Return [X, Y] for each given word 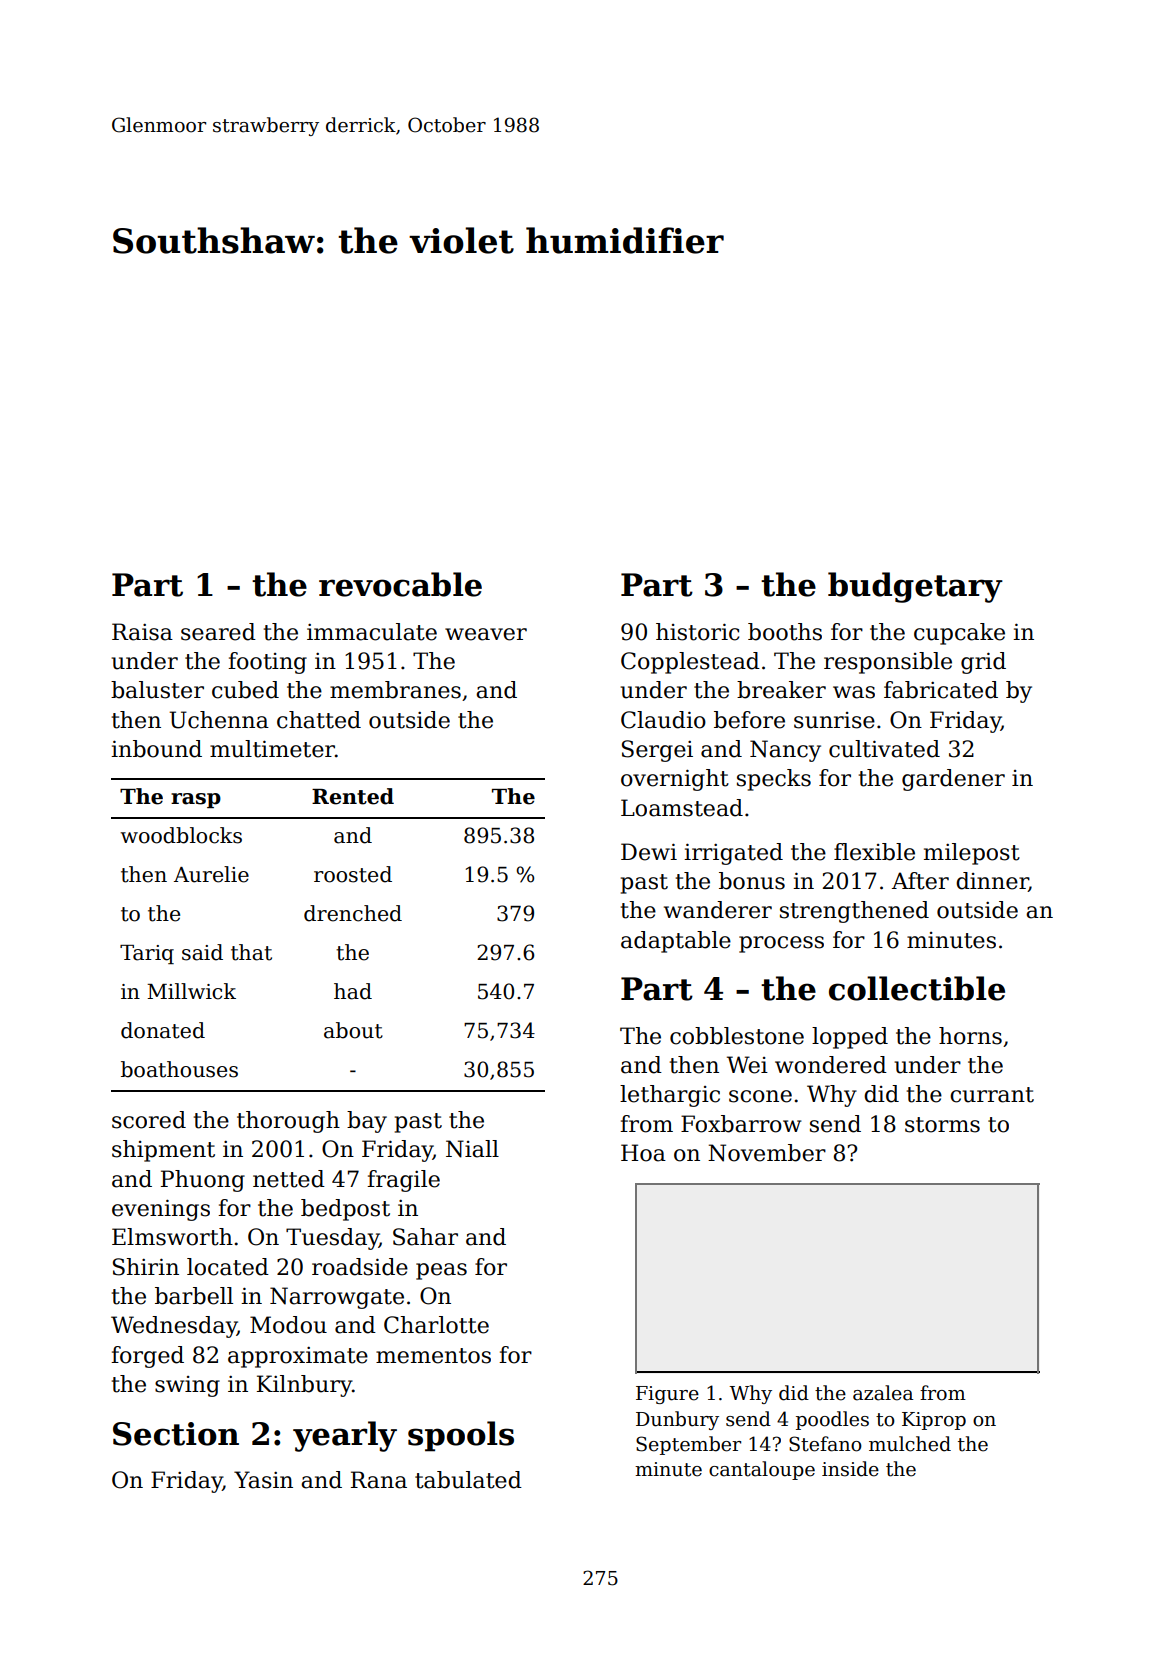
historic [697, 632]
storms [942, 1125]
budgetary [915, 587]
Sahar [425, 1237]
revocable [400, 584]
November [767, 1153]
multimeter [272, 749]
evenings [161, 1210]
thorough [288, 1122]
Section [176, 1434]
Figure [667, 1395]
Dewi [649, 852]
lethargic [670, 1096]
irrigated [733, 854]
